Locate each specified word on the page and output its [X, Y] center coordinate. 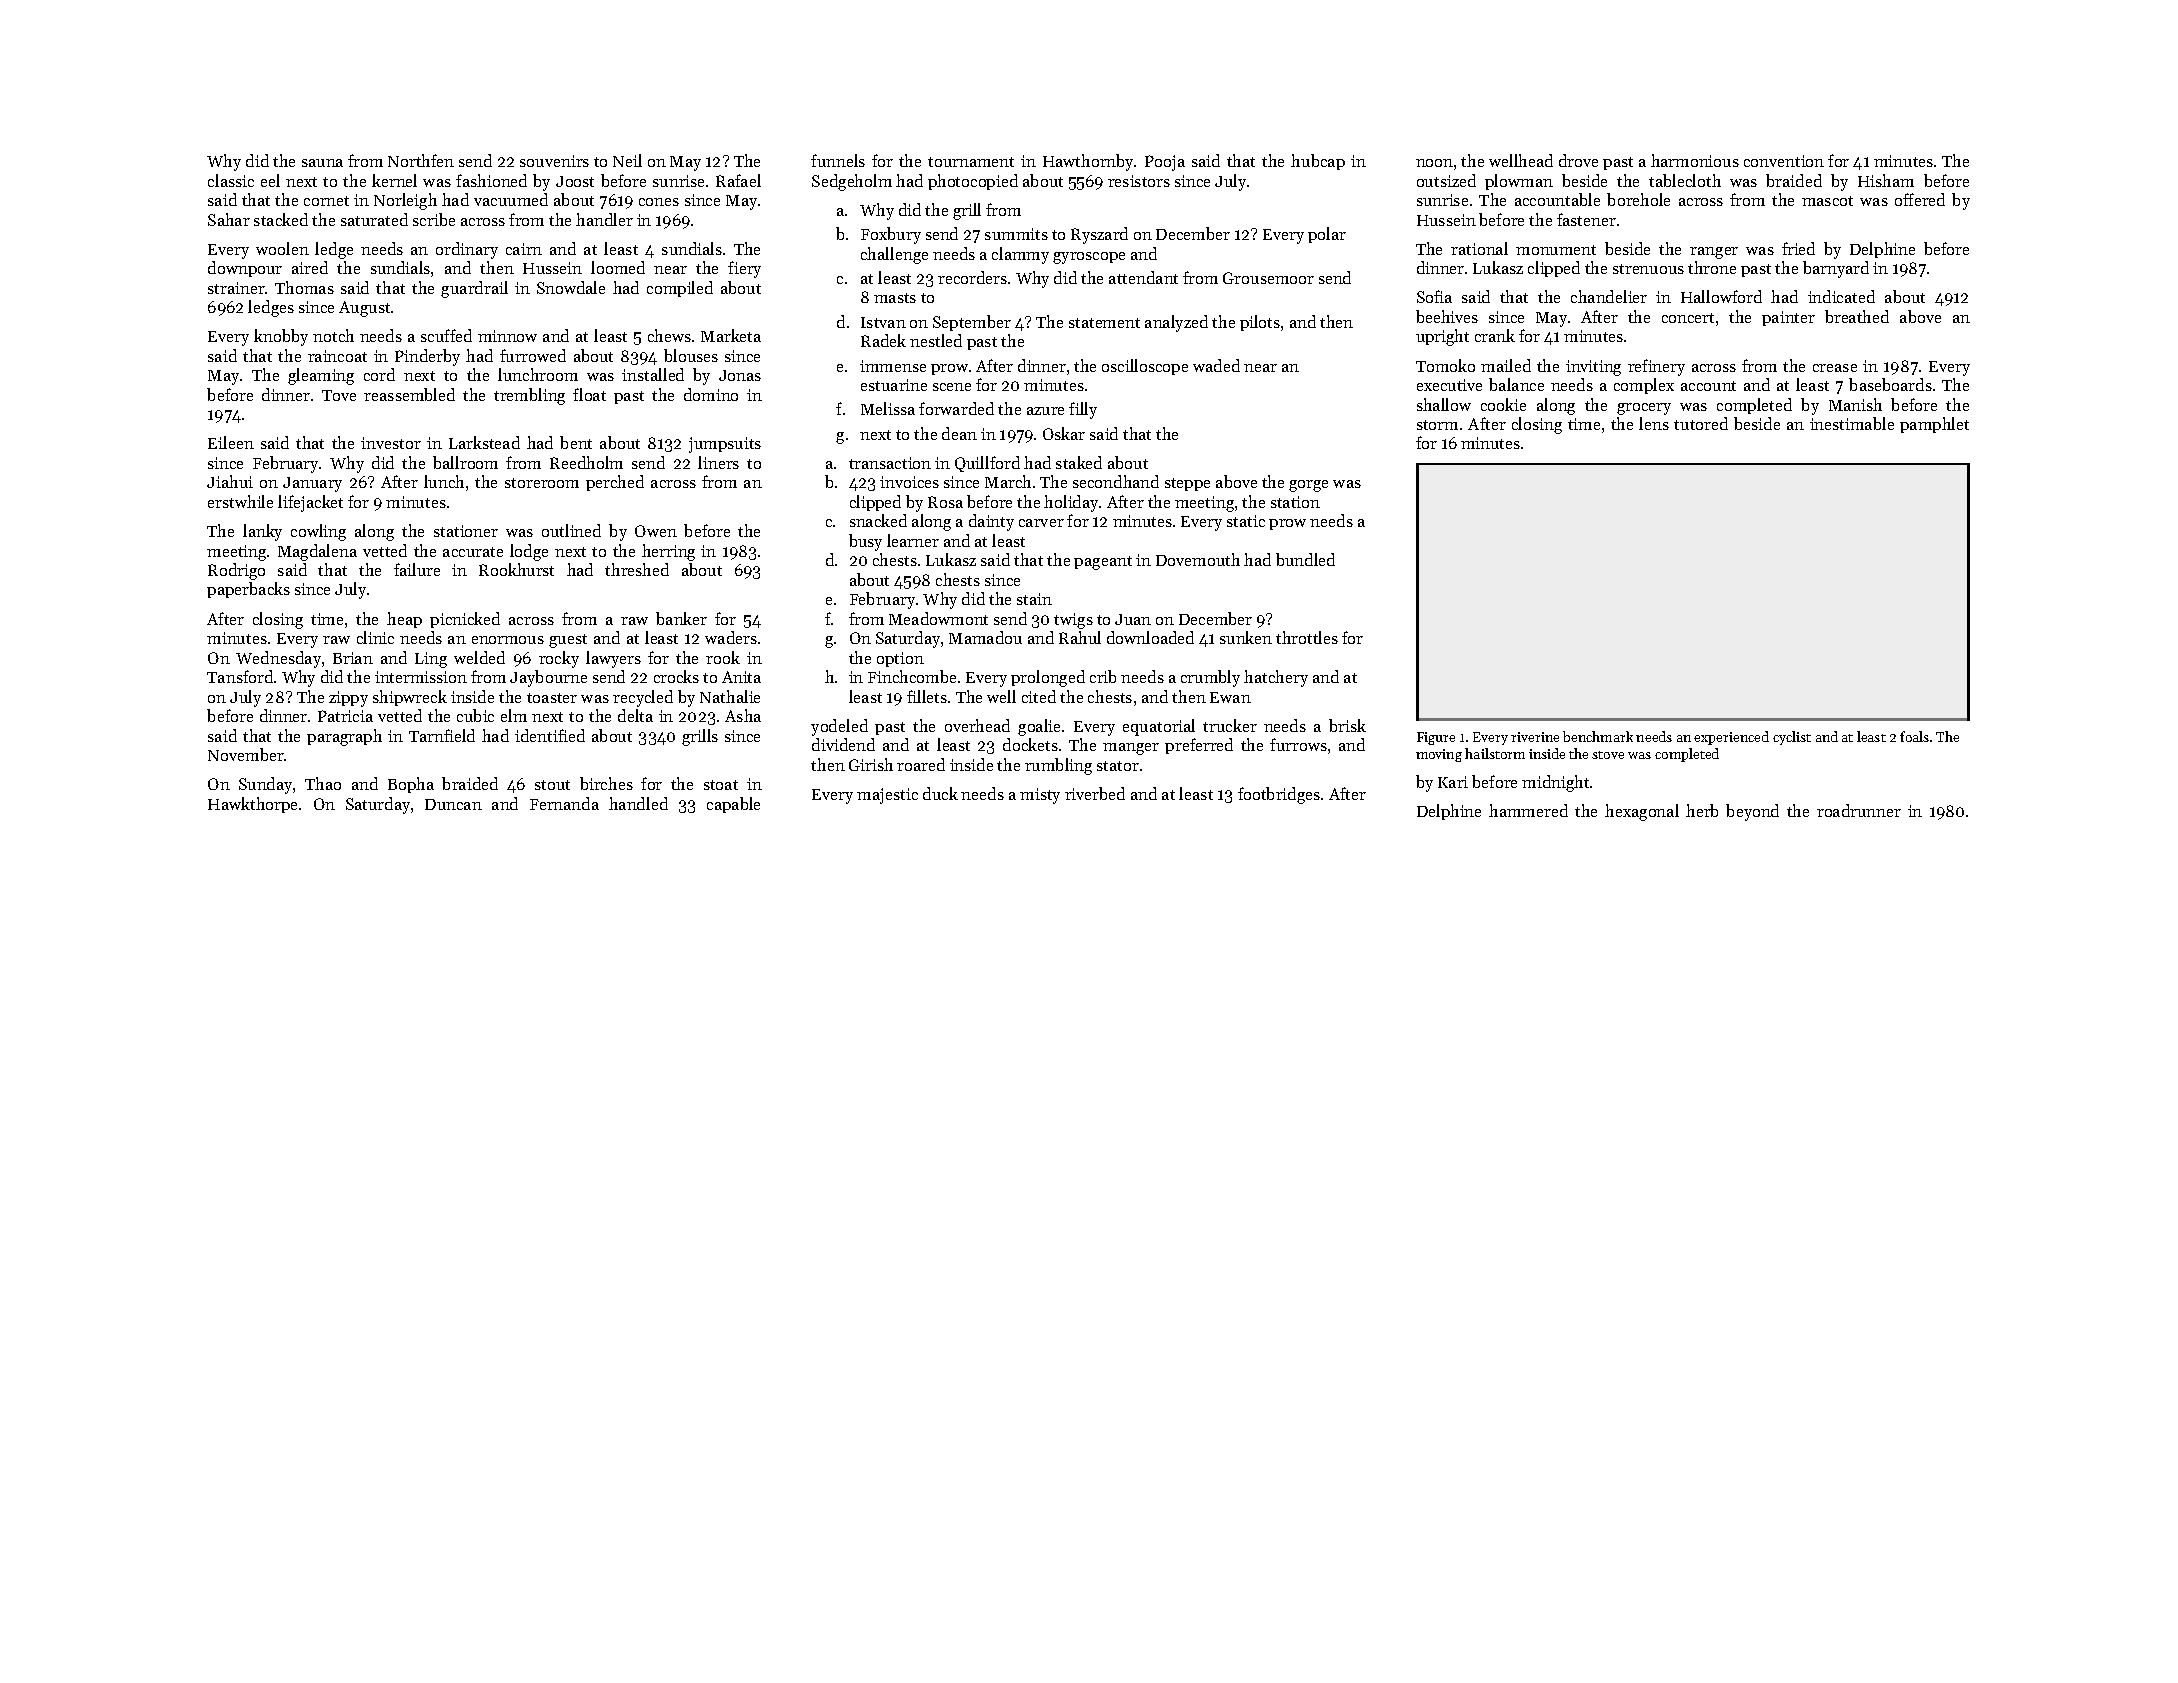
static [1246, 521]
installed [653, 374]
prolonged [1048, 678]
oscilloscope [1145, 367]
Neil [627, 160]
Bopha [411, 785]
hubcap [1318, 162]
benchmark [1598, 736]
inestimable [1852, 423]
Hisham [1886, 180]
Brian [353, 658]
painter [1788, 318]
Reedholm [586, 462]
